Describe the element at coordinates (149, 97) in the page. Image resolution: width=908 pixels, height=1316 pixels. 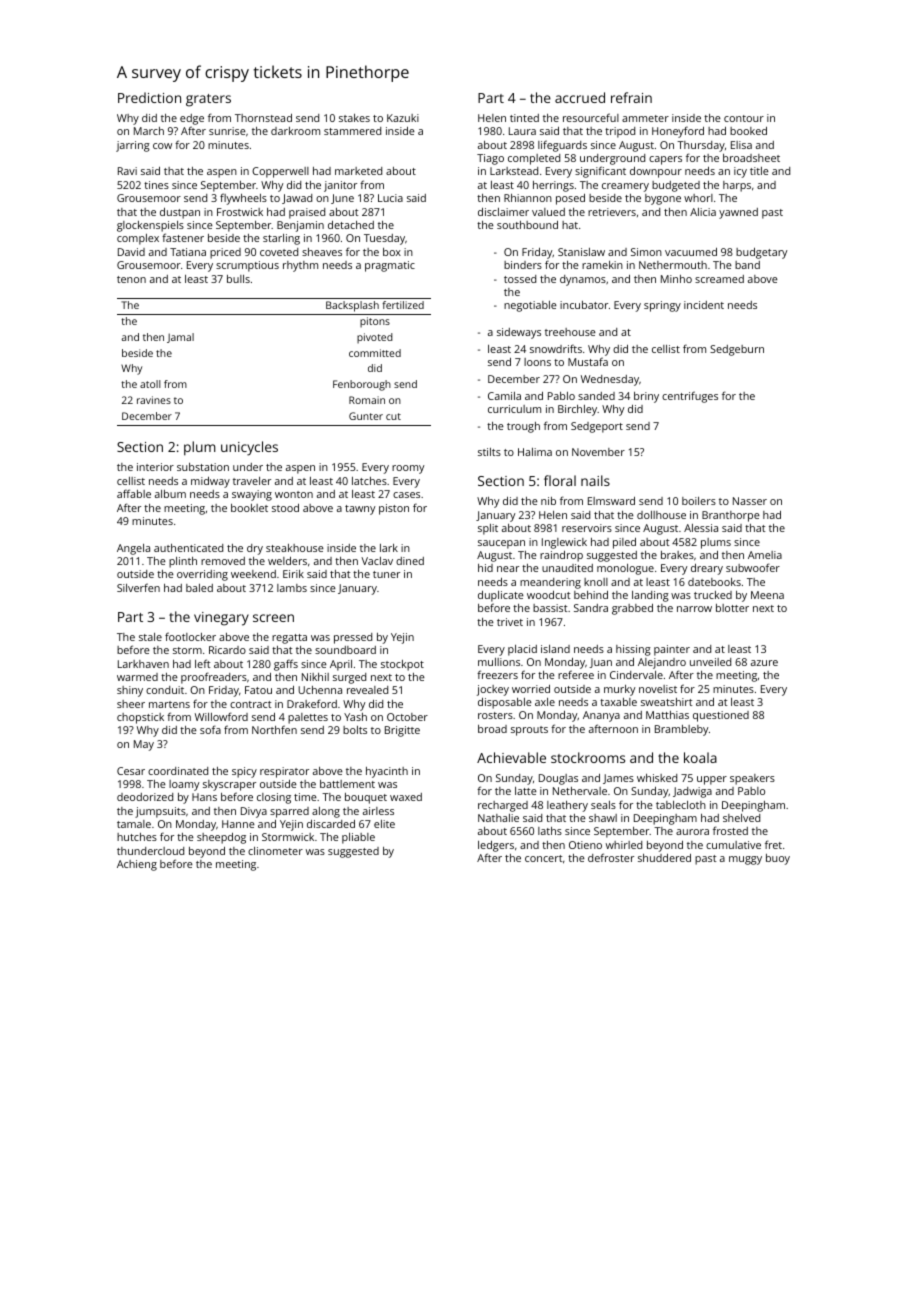
I see `Prediction` at that location.
